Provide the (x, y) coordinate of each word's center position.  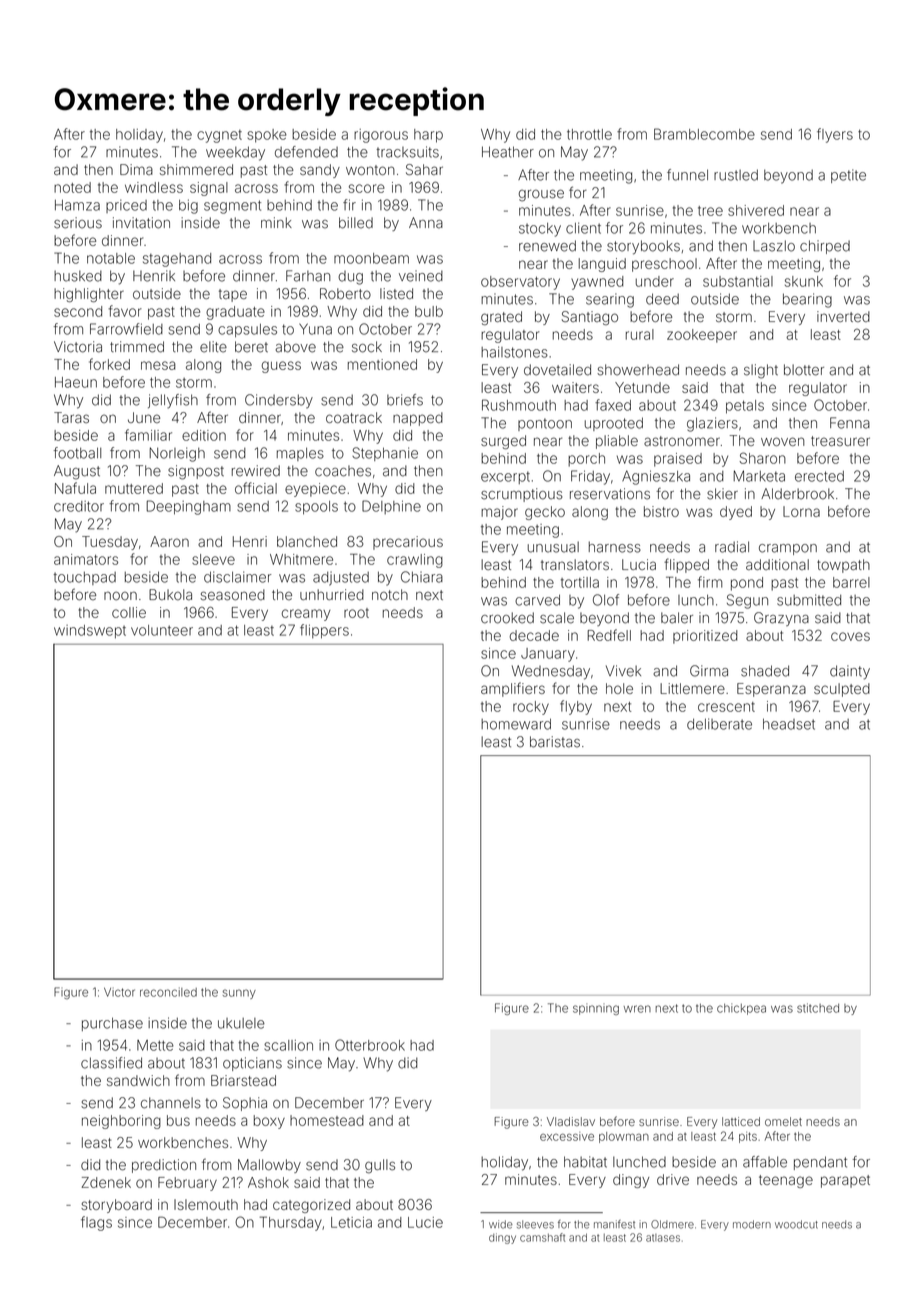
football (77, 453)
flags (96, 1223)
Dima (136, 169)
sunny (239, 994)
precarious (408, 543)
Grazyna (781, 619)
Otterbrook (370, 1045)
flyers (835, 135)
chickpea (741, 1009)
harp (428, 136)
